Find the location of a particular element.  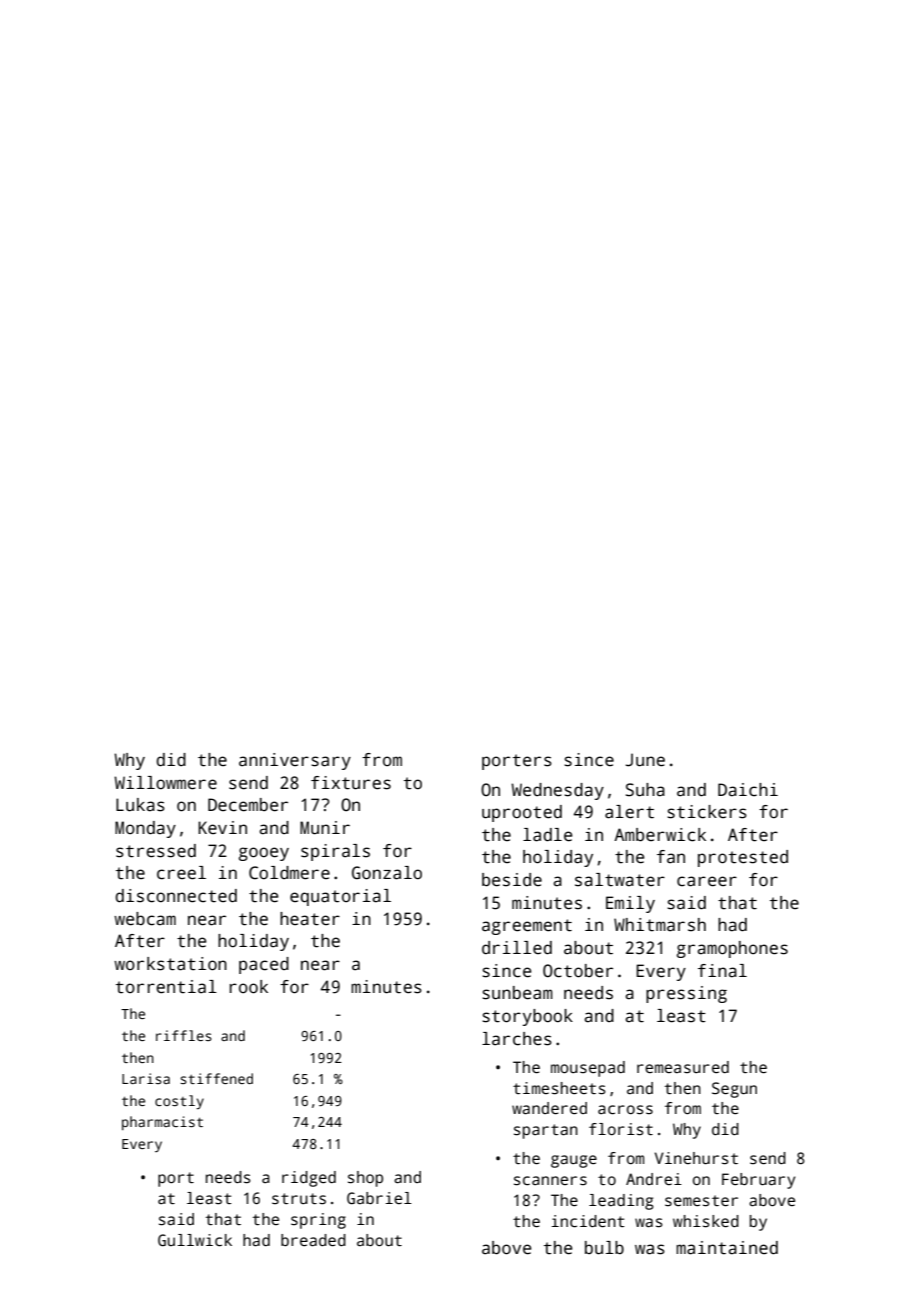

storybook is located at coordinates (527, 1017).
